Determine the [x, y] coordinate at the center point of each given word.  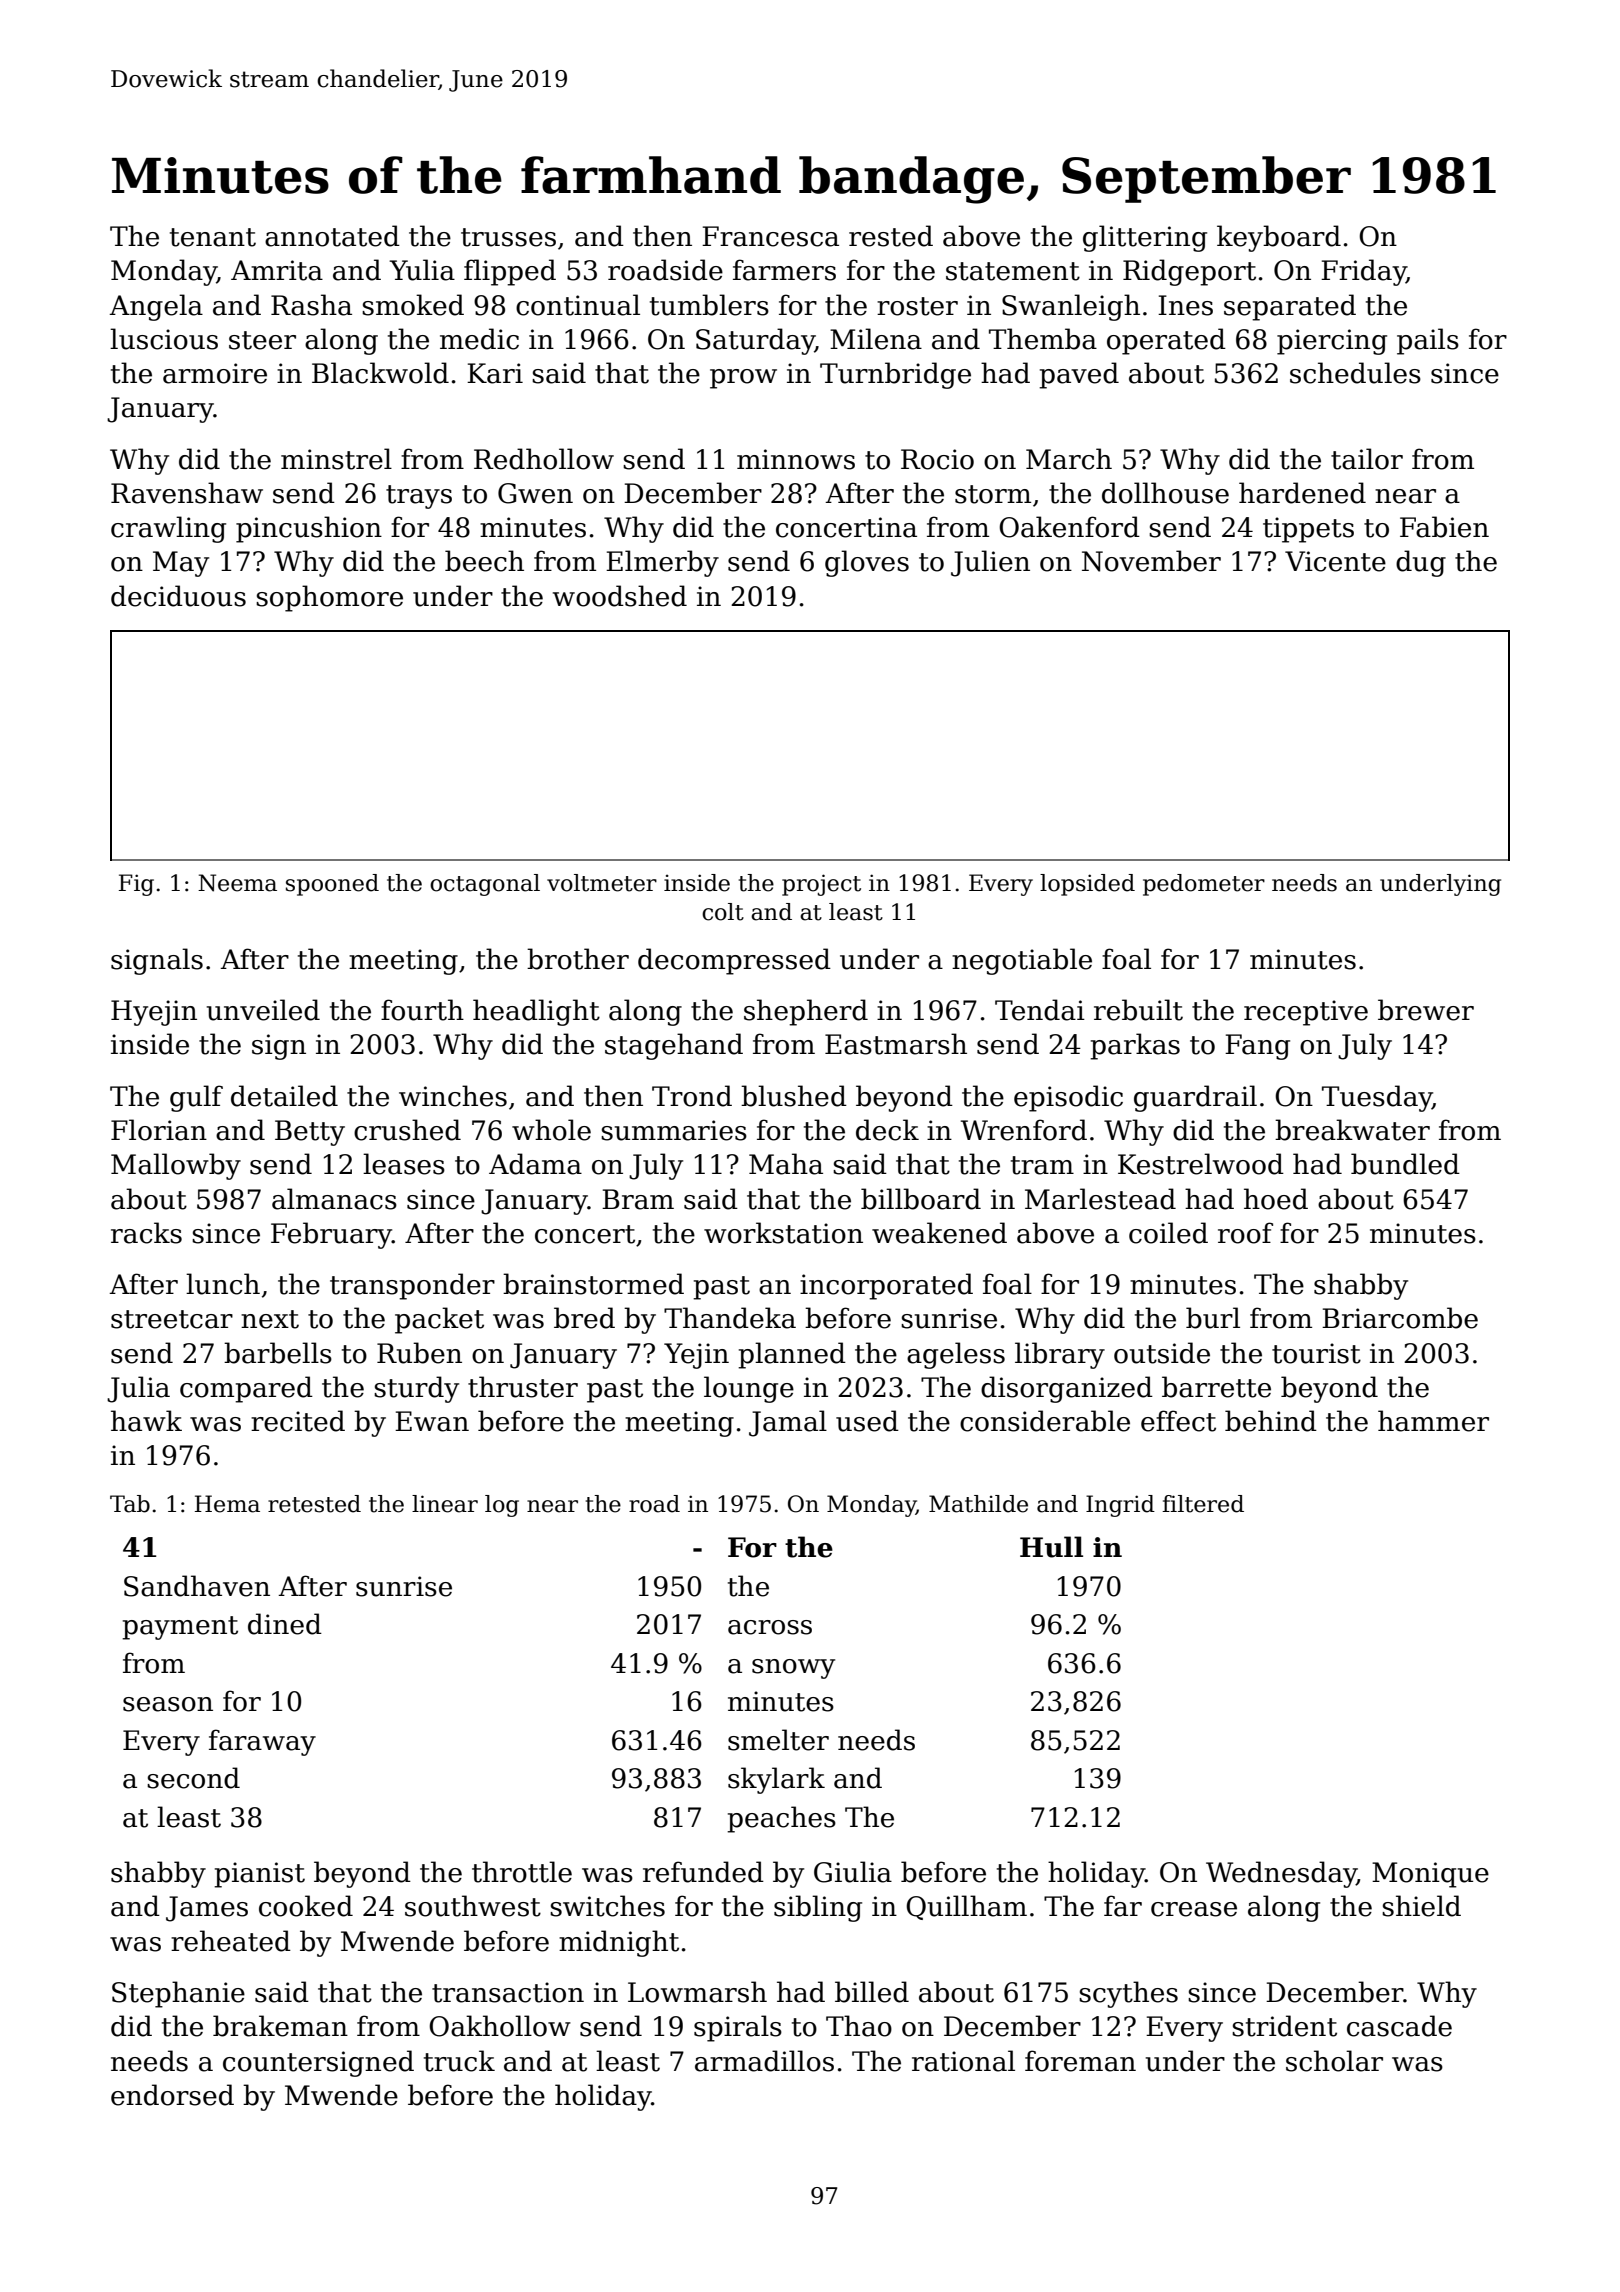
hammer [1433, 1421]
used [867, 1421]
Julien [990, 563]
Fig [136, 885]
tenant [213, 237]
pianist [259, 1875]
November [1151, 561]
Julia [138, 1389]
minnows [796, 459]
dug [1421, 563]
